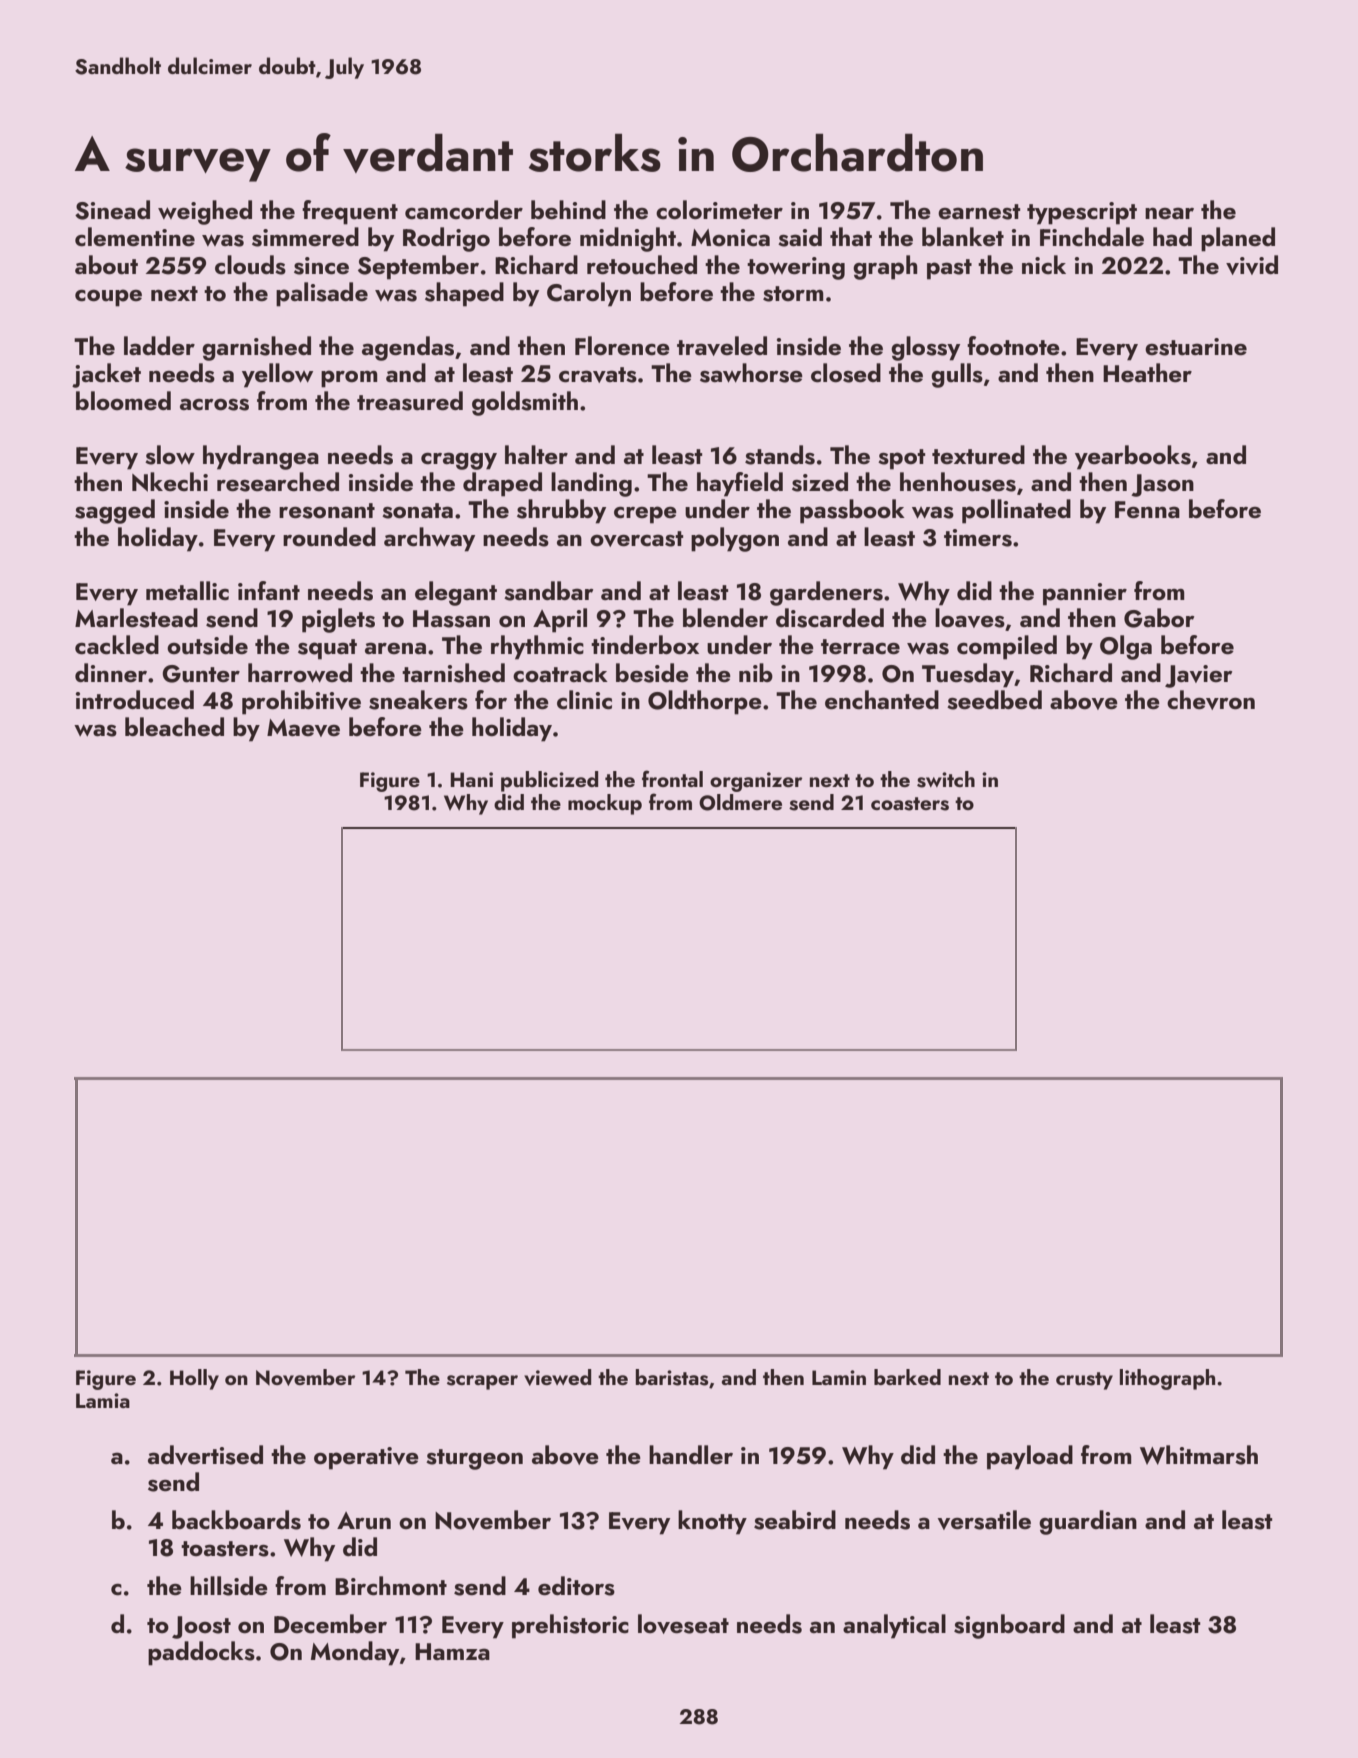  Describe the element at coordinates (740, 802) in the screenshot. I see `Oldmere` at that location.
